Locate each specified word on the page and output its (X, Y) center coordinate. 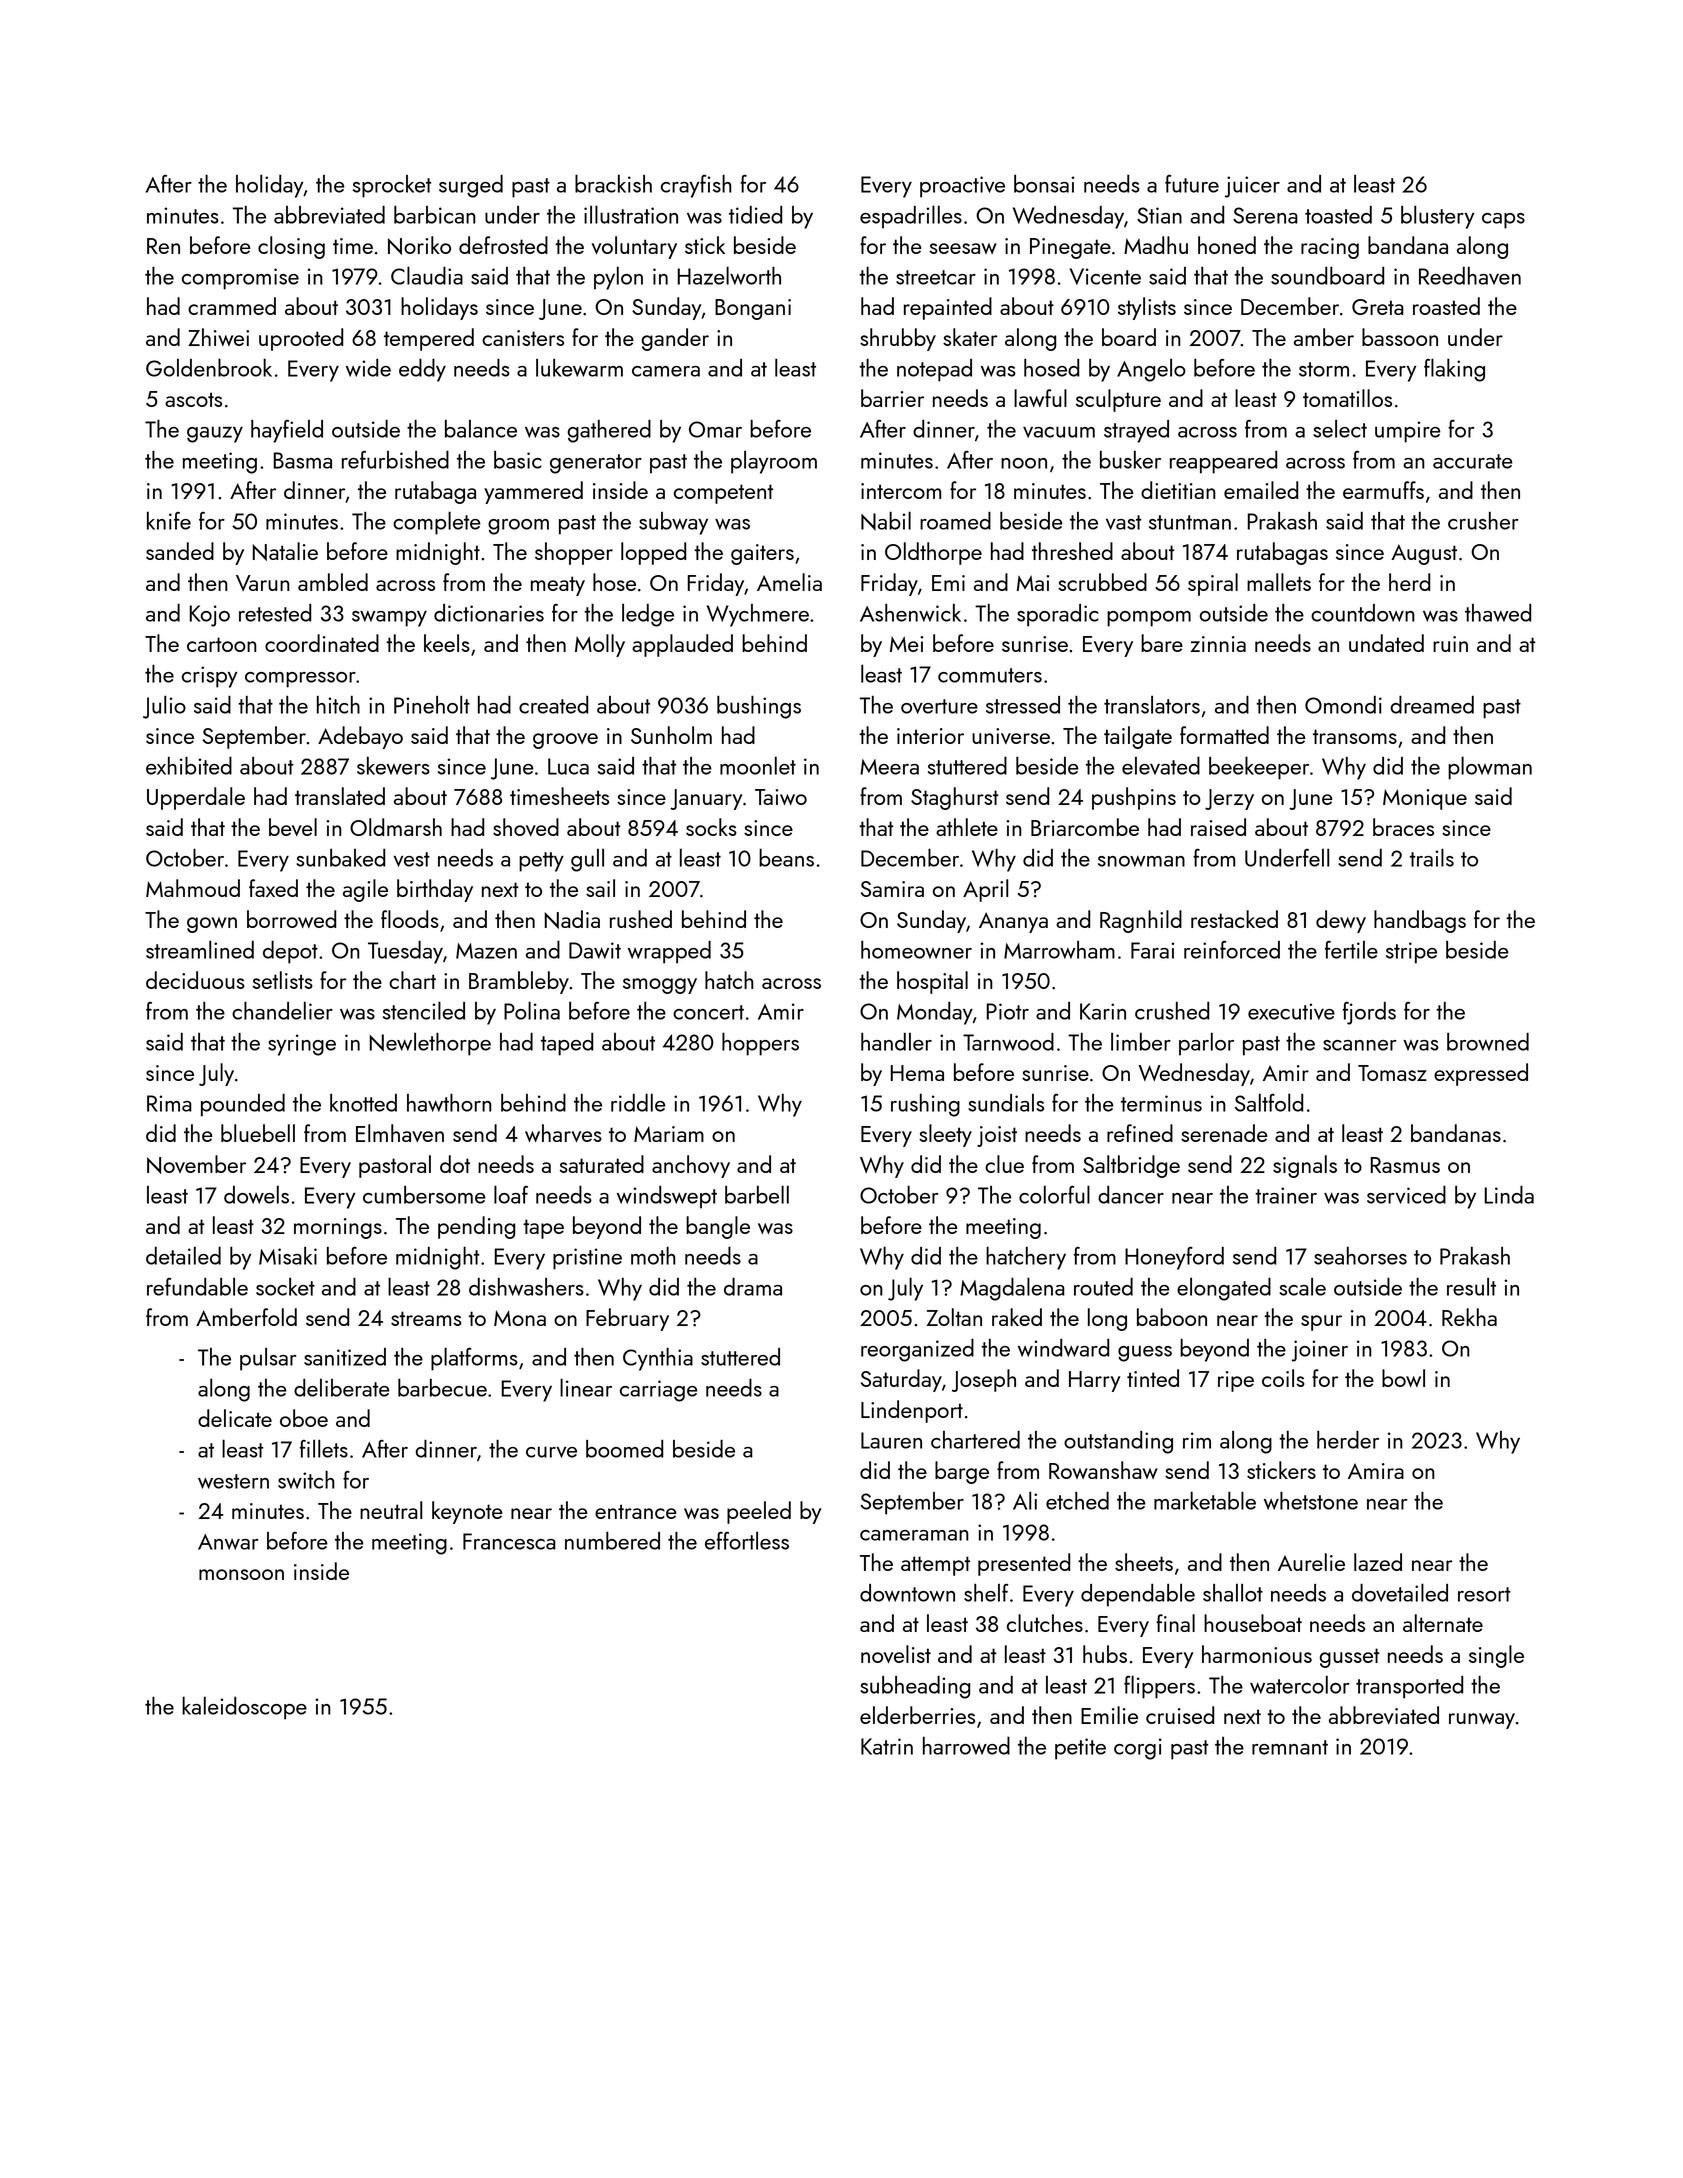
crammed (232, 306)
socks (711, 827)
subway (673, 523)
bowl (1403, 1378)
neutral (391, 1510)
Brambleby (519, 982)
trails (1432, 857)
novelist (896, 1654)
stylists (1147, 308)
